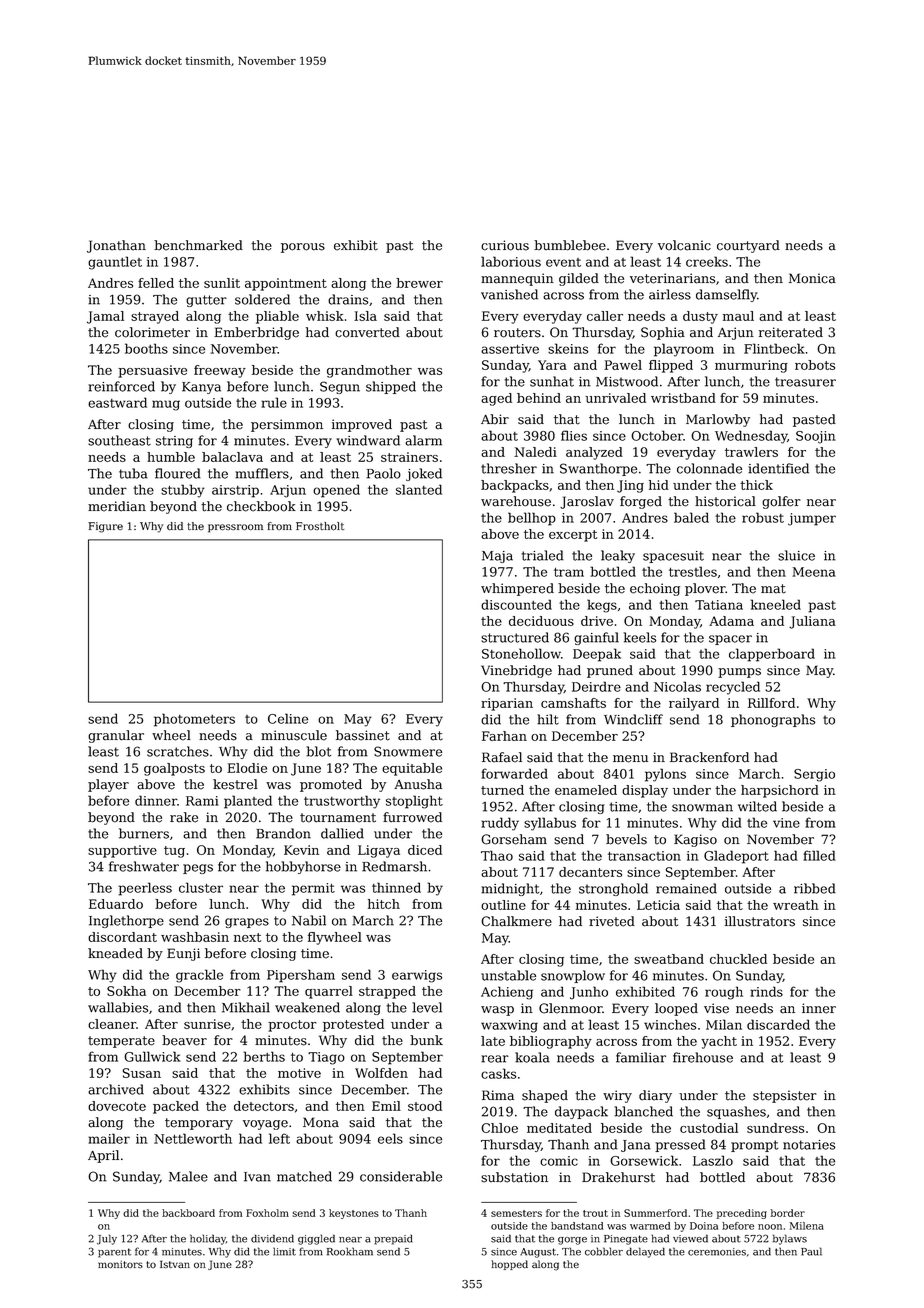 The width and height of the image is (924, 1308). What do you see at coordinates (510, 889) in the image?
I see `midnight` at bounding box center [510, 889].
